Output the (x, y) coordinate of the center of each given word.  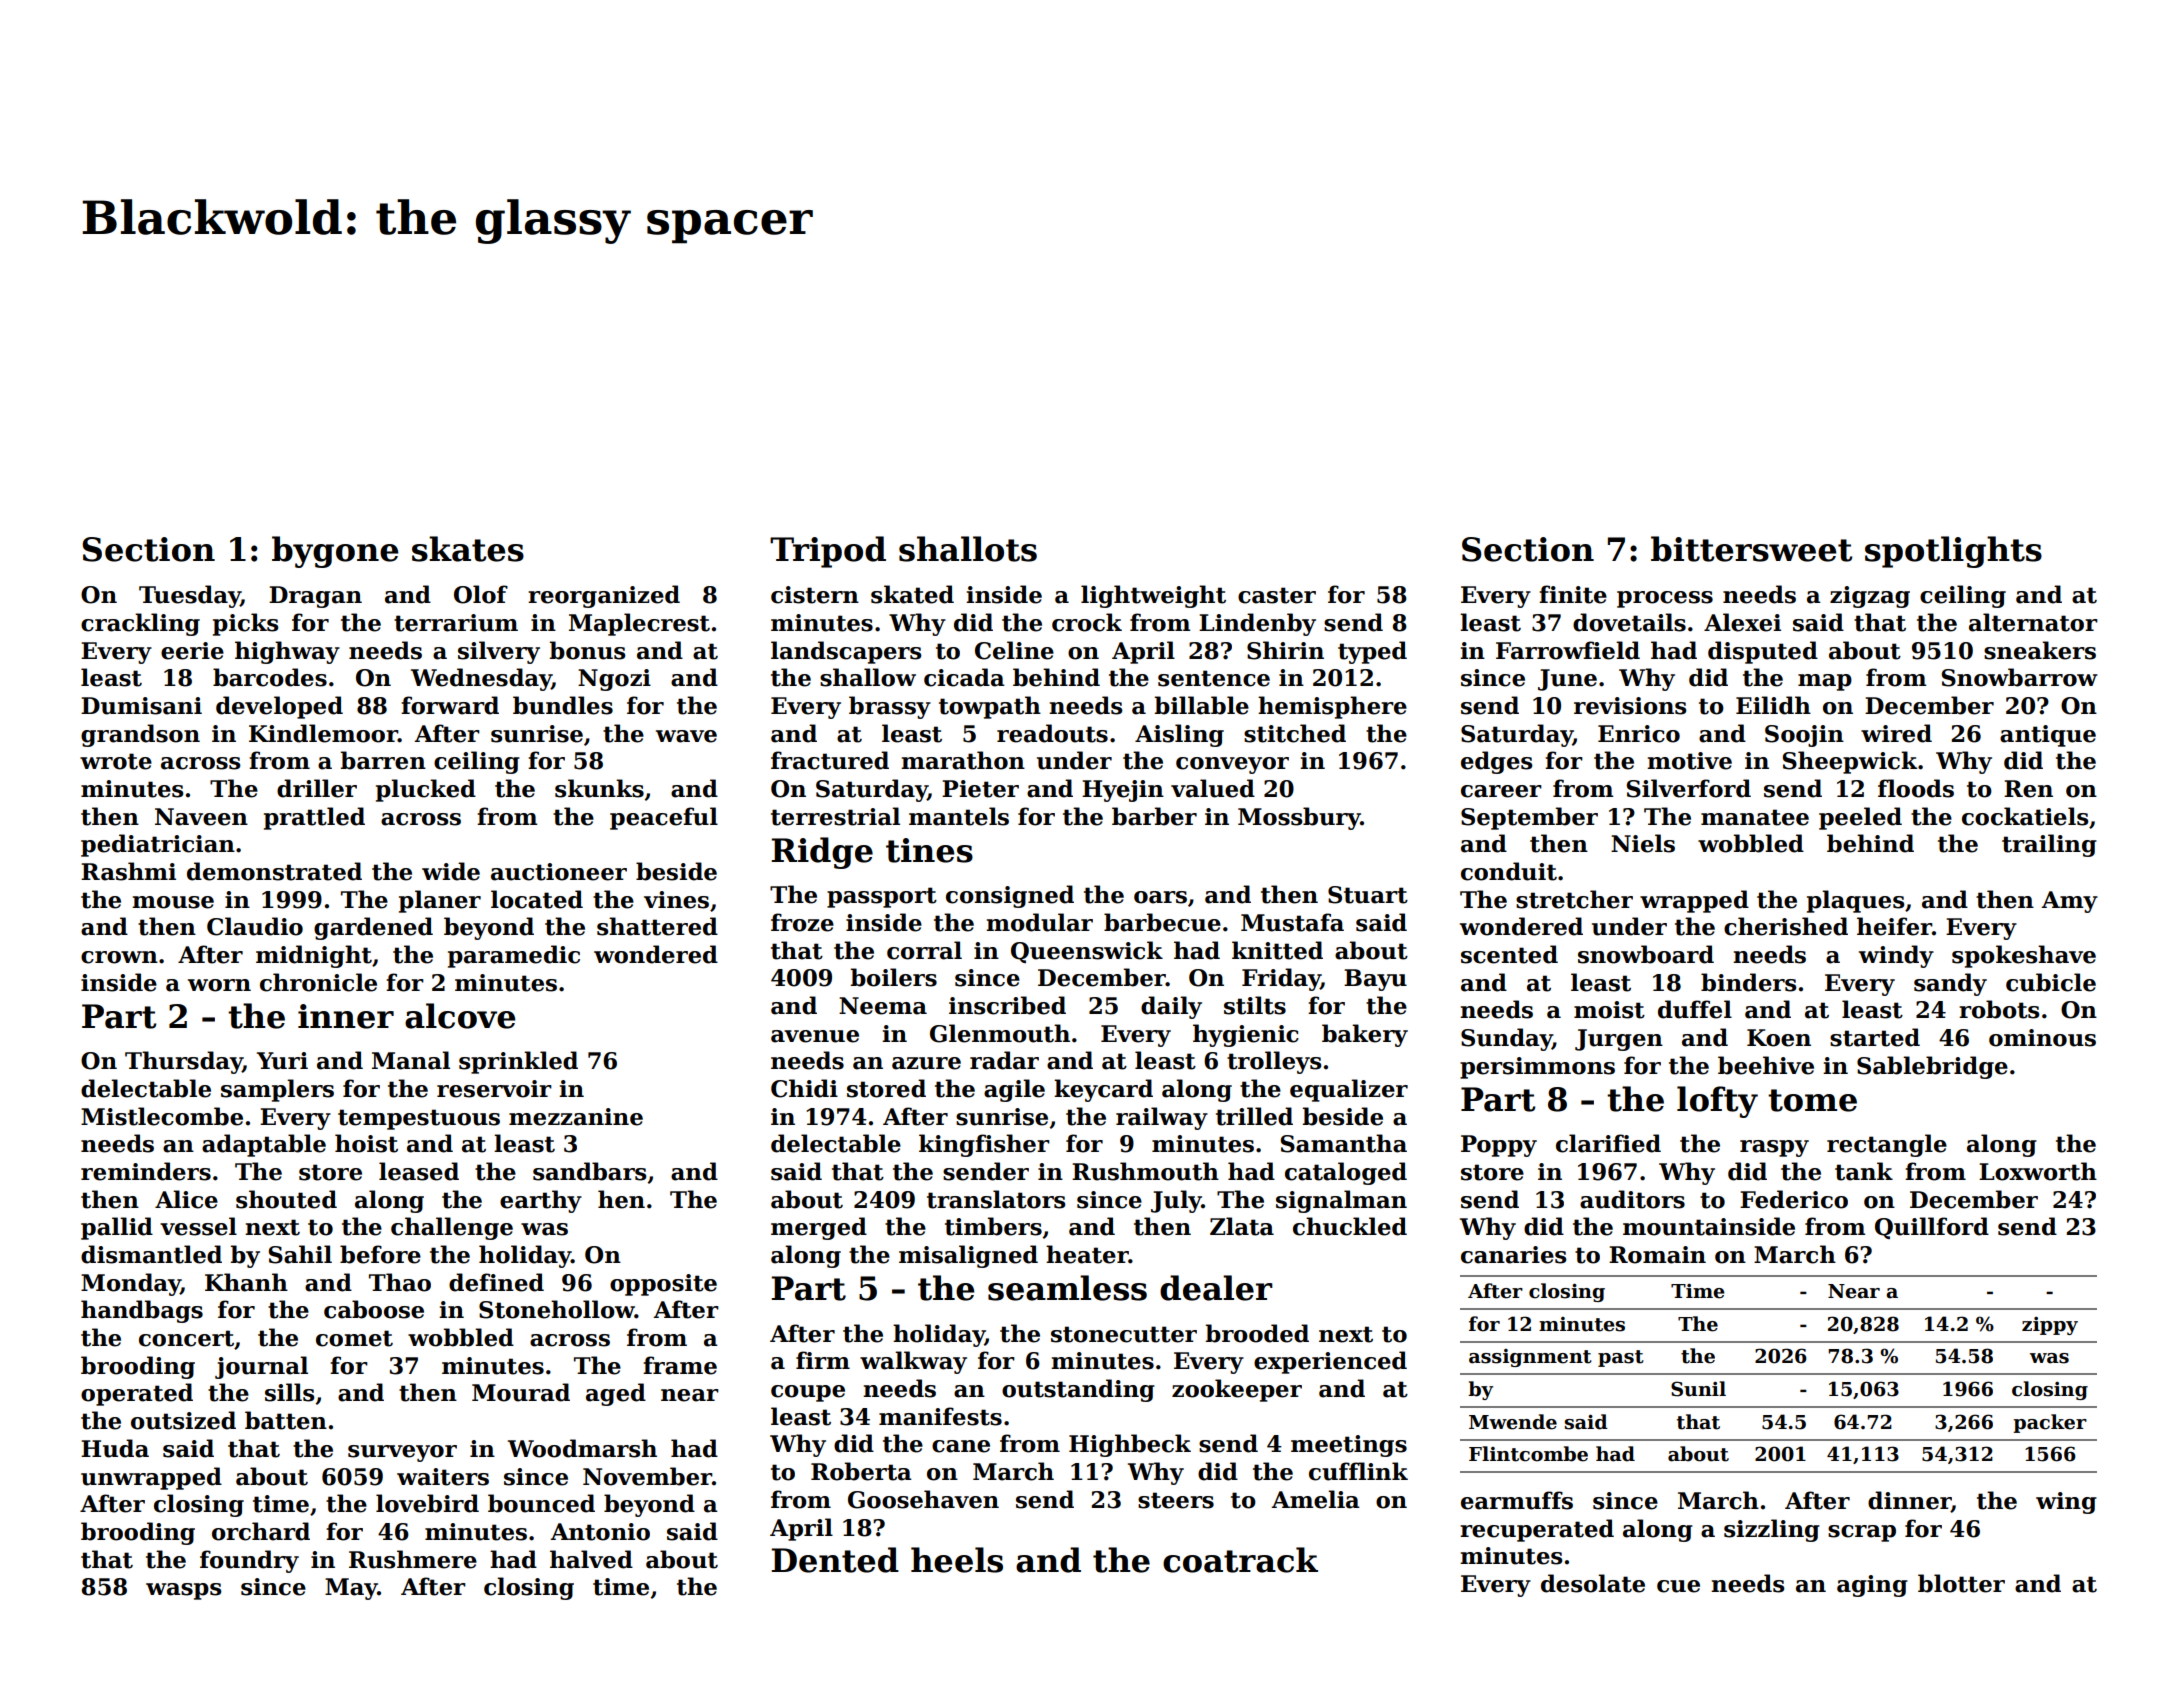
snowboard (1646, 954)
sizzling (1772, 1530)
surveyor (402, 1453)
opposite (663, 1285)
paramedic (514, 956)
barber (1154, 816)
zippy (2050, 1326)
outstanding (1078, 1390)
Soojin (1804, 736)
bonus (587, 650)
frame (680, 1365)
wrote (116, 761)
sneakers (2040, 650)
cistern (815, 595)
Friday (1281, 979)
